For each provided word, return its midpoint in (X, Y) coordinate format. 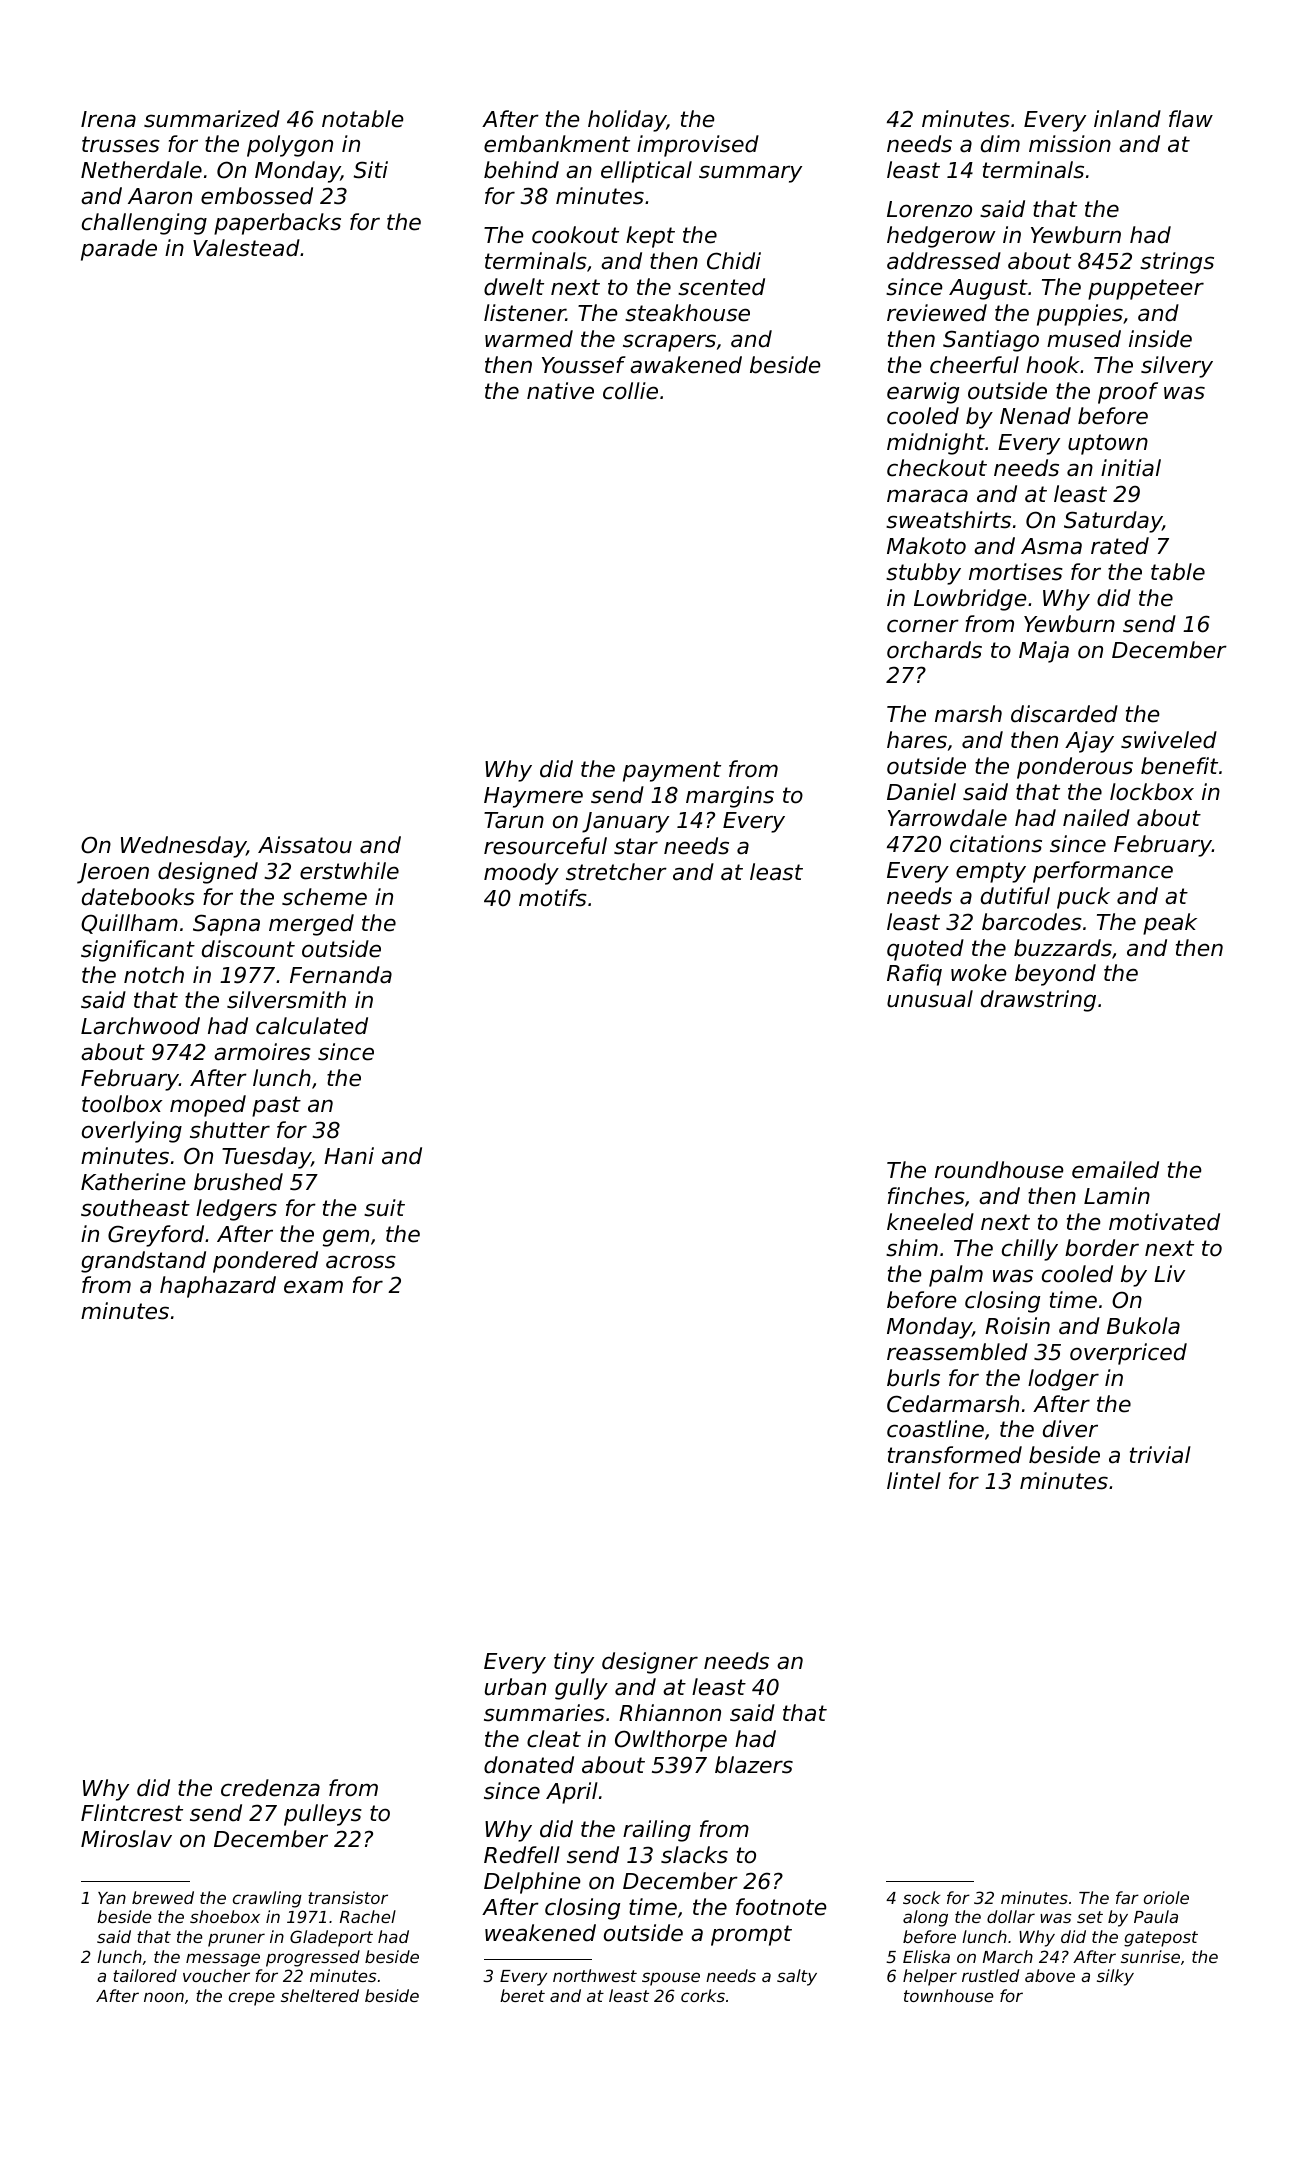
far (1127, 1897)
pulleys (323, 1815)
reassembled (957, 1352)
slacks (694, 1855)
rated (1120, 546)
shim (912, 1248)
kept (650, 237)
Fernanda (341, 975)
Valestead (246, 248)
